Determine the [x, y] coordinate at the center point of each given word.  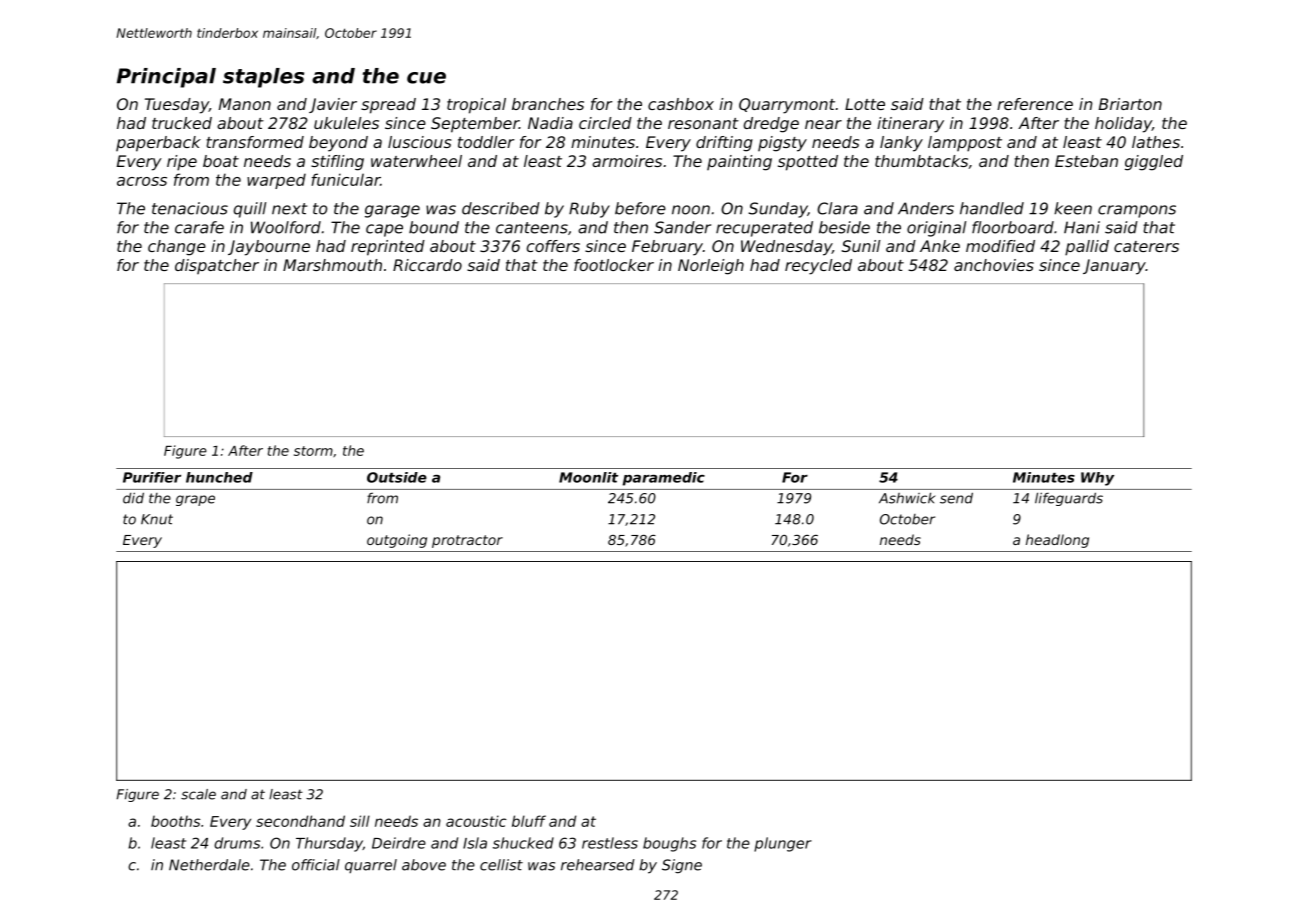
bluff [529, 821]
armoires [627, 161]
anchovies [994, 265]
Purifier [152, 477]
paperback [158, 144]
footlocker [614, 265]
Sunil [861, 246]
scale [198, 794]
